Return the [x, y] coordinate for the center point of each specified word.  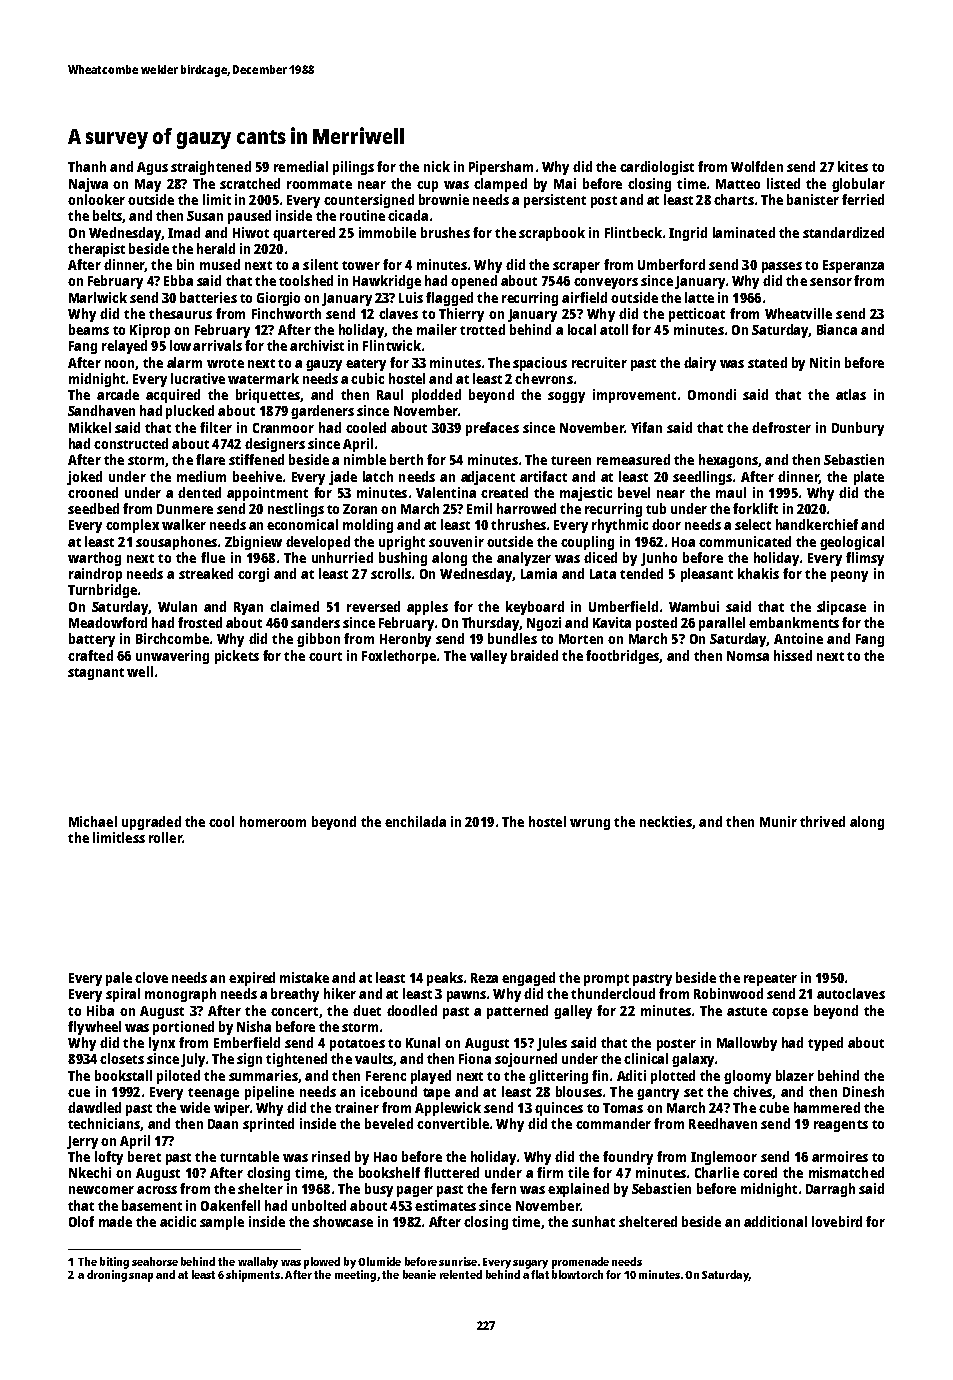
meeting [355, 1276]
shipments [253, 1276]
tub [656, 508]
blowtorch [577, 1274]
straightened [211, 168]
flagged [449, 299]
